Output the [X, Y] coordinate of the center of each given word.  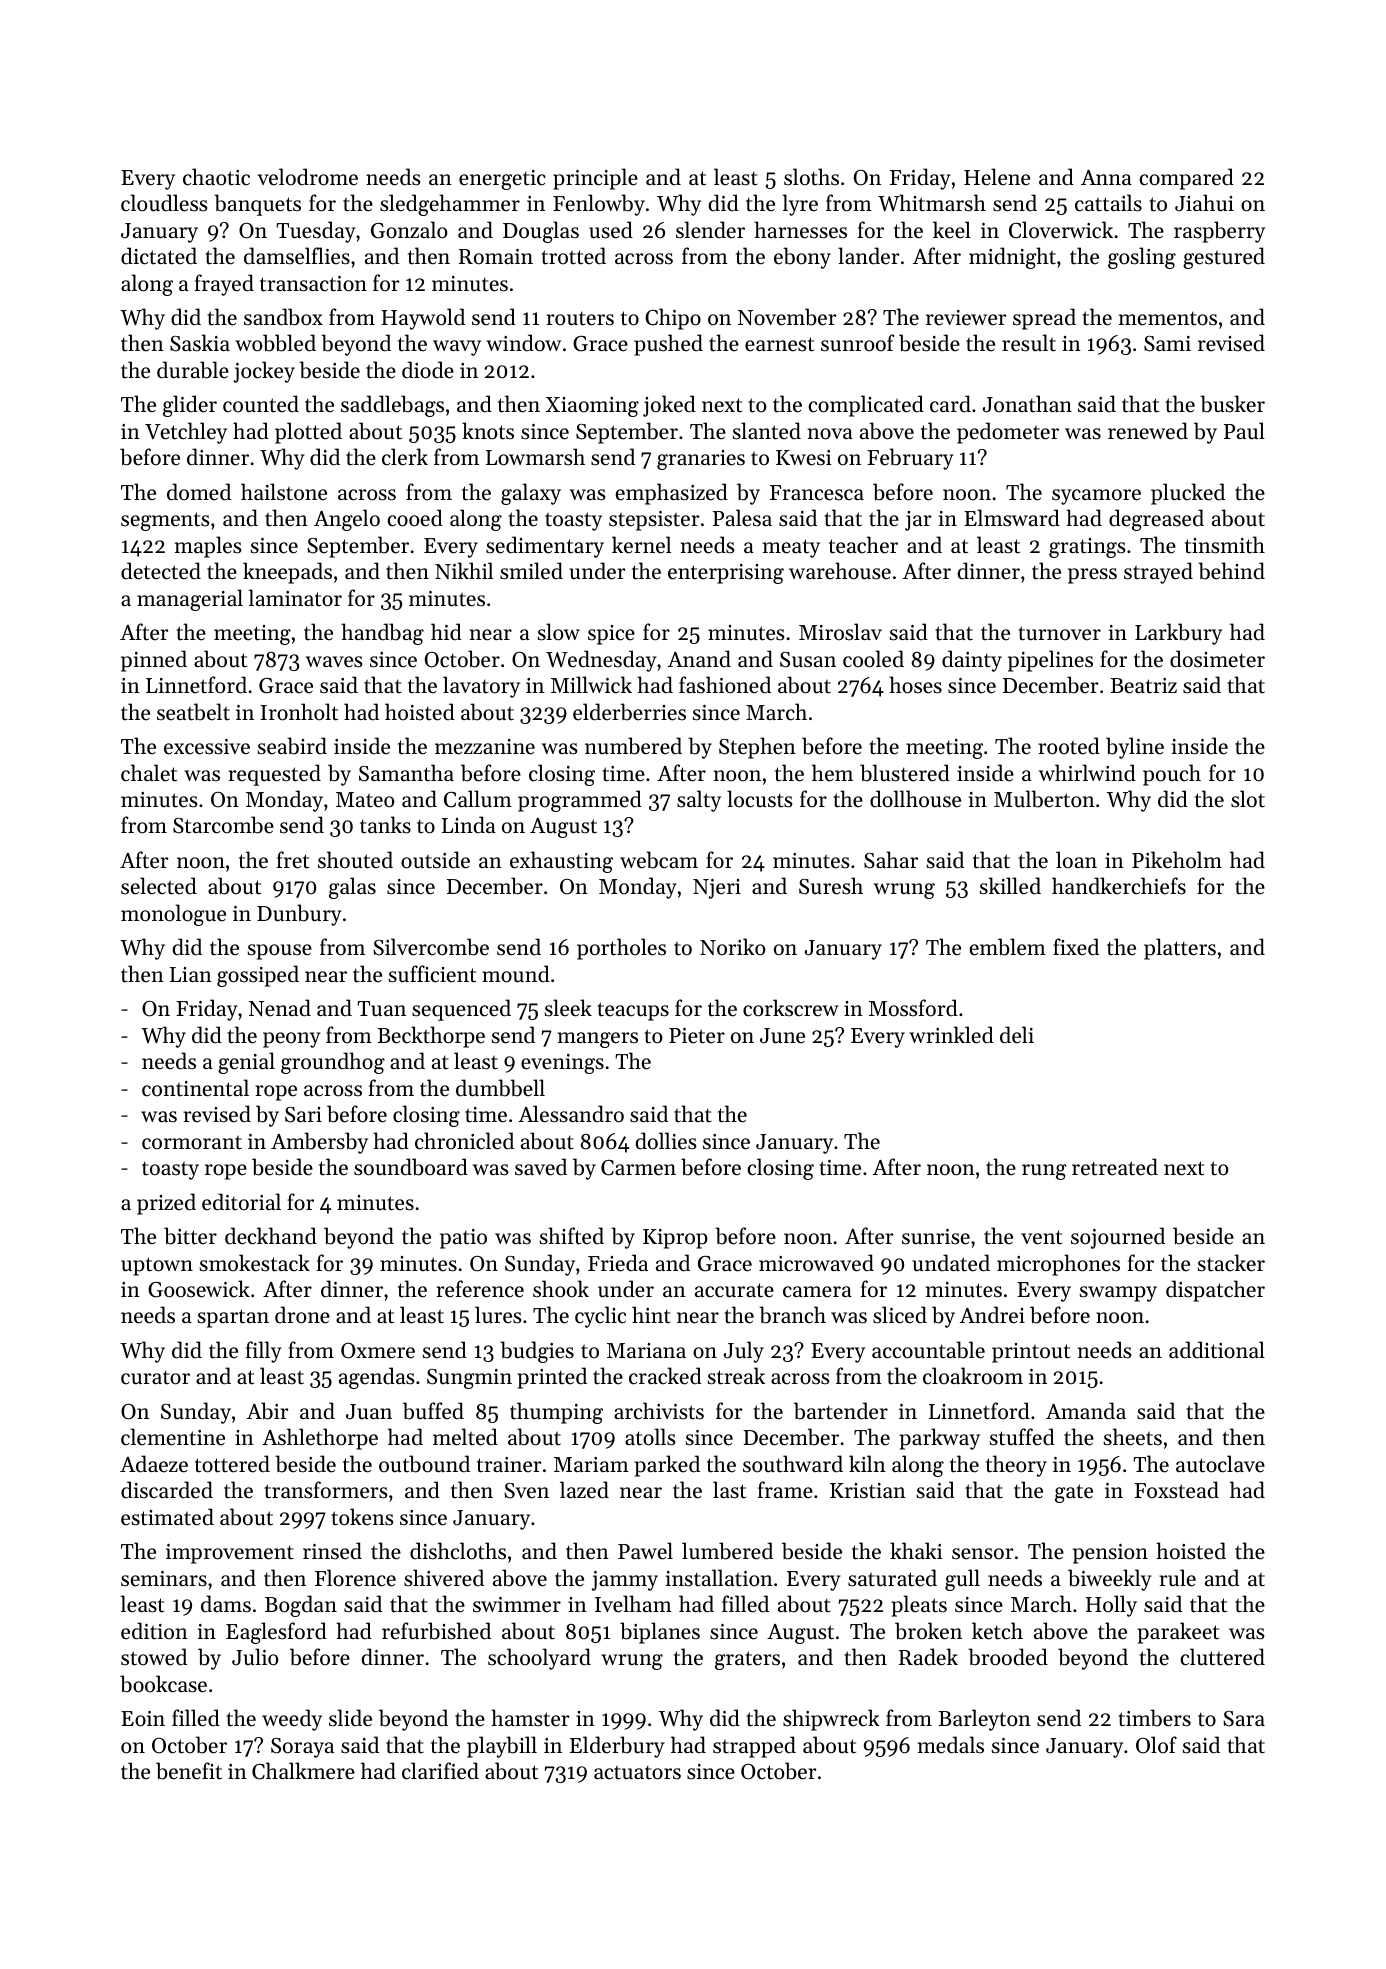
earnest [779, 344]
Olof [1156, 1745]
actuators [637, 1772]
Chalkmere [303, 1771]
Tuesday [316, 232]
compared [1186, 179]
